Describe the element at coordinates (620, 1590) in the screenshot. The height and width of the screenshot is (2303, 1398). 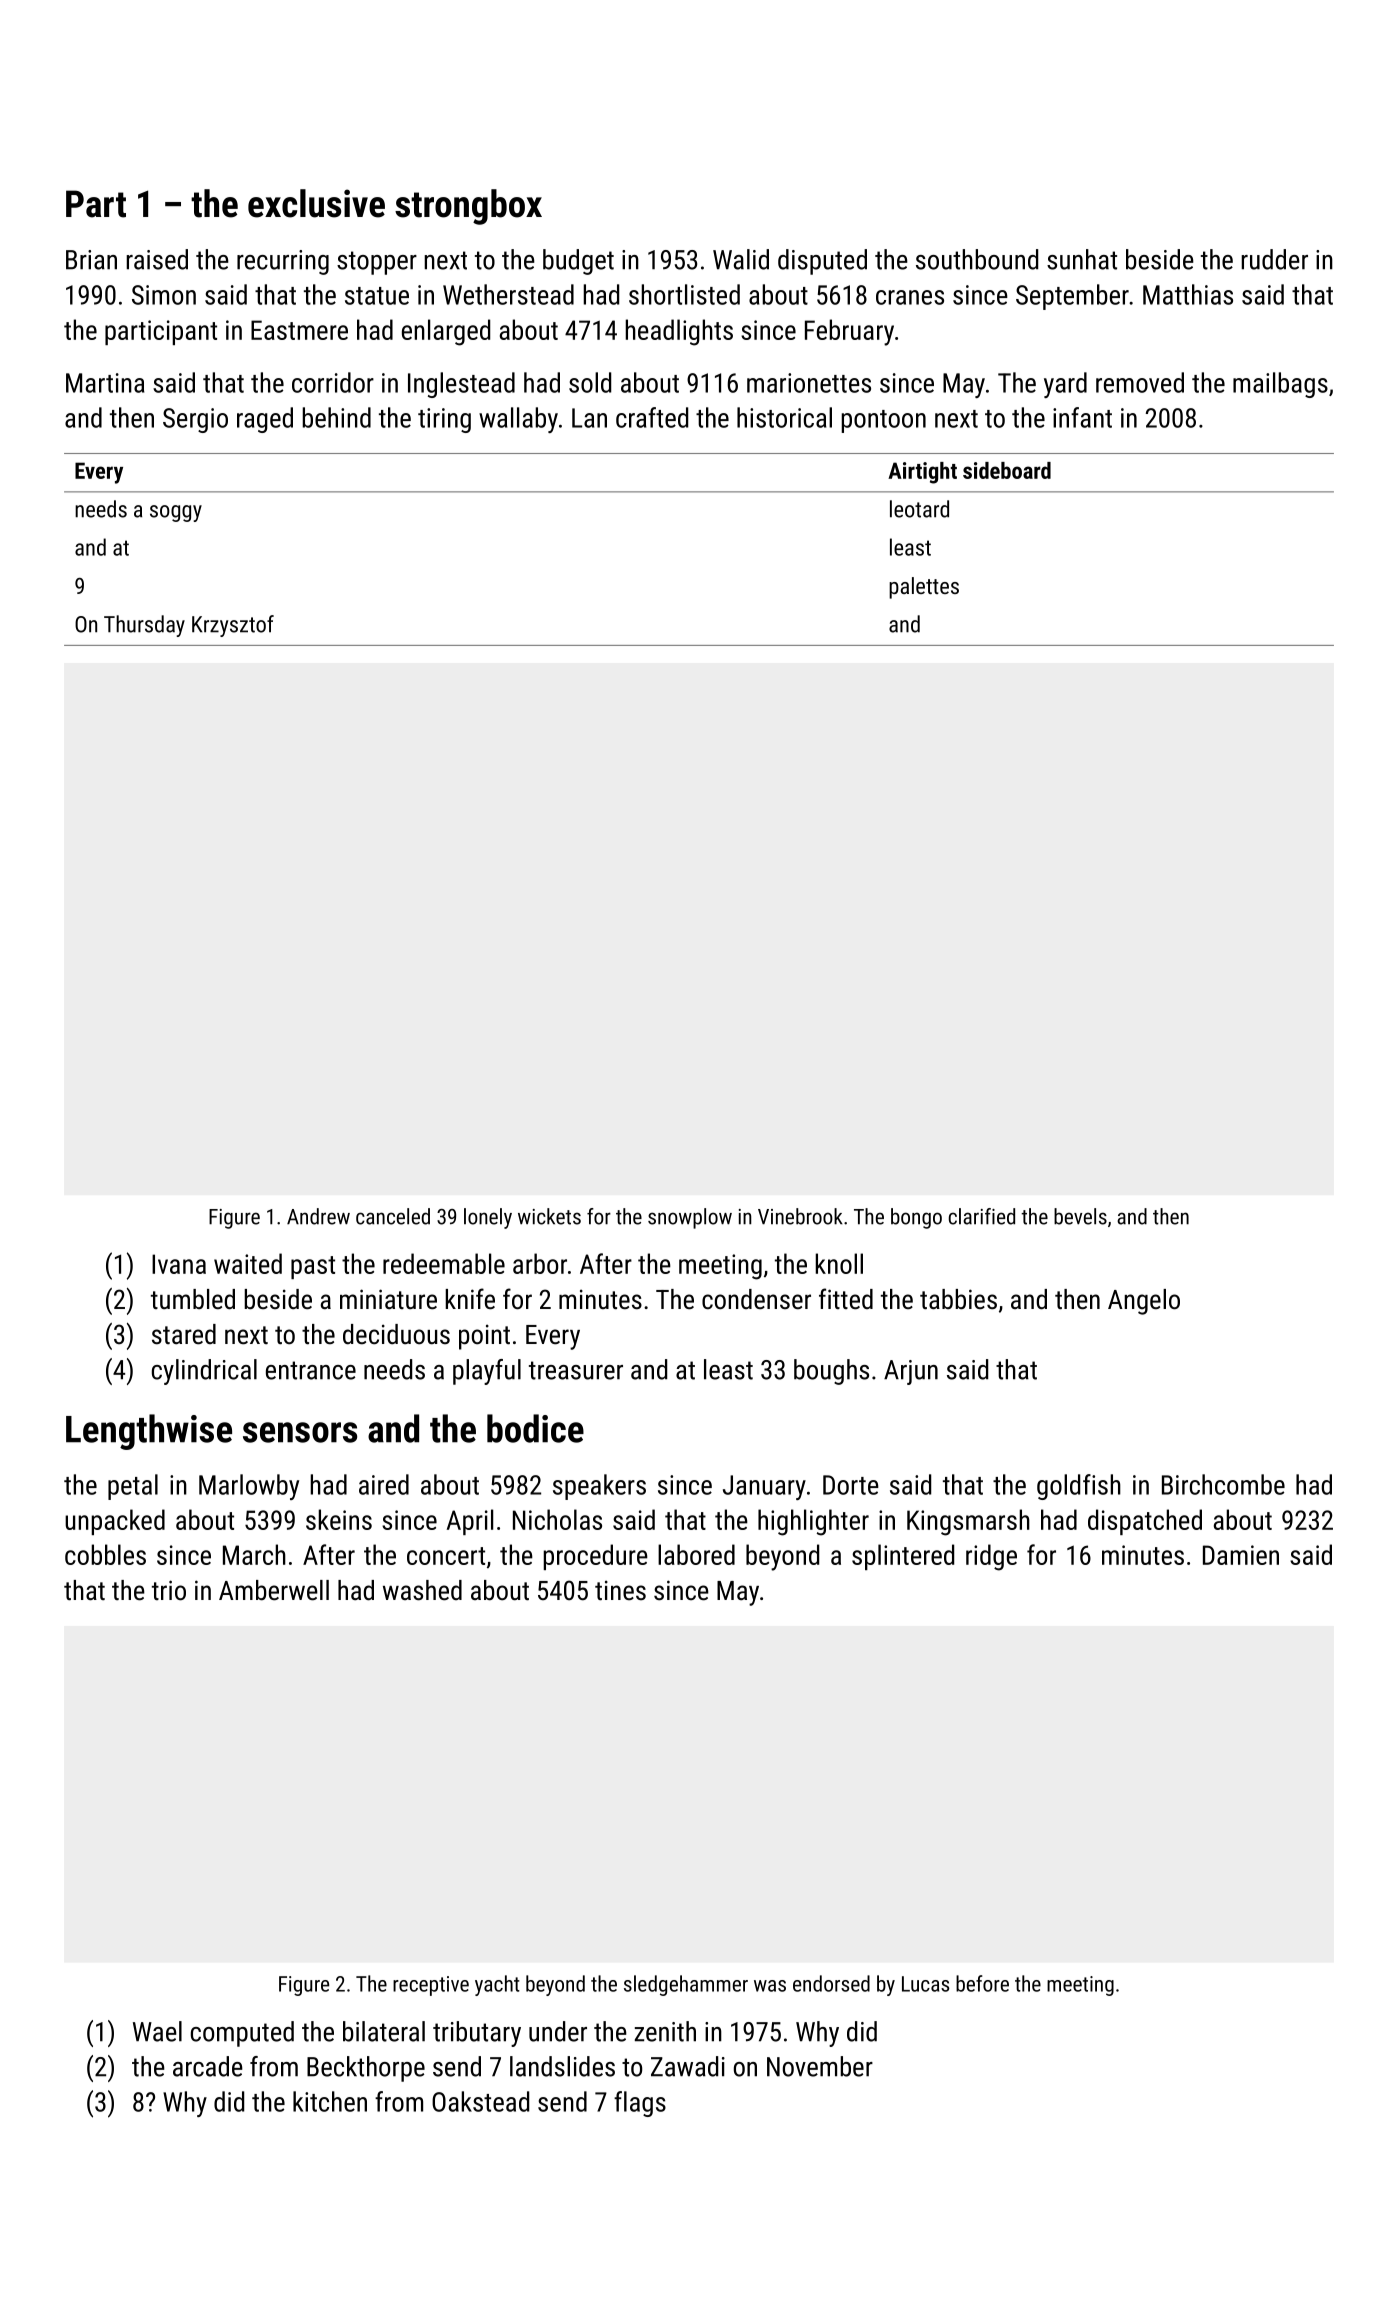
I see `tines` at that location.
